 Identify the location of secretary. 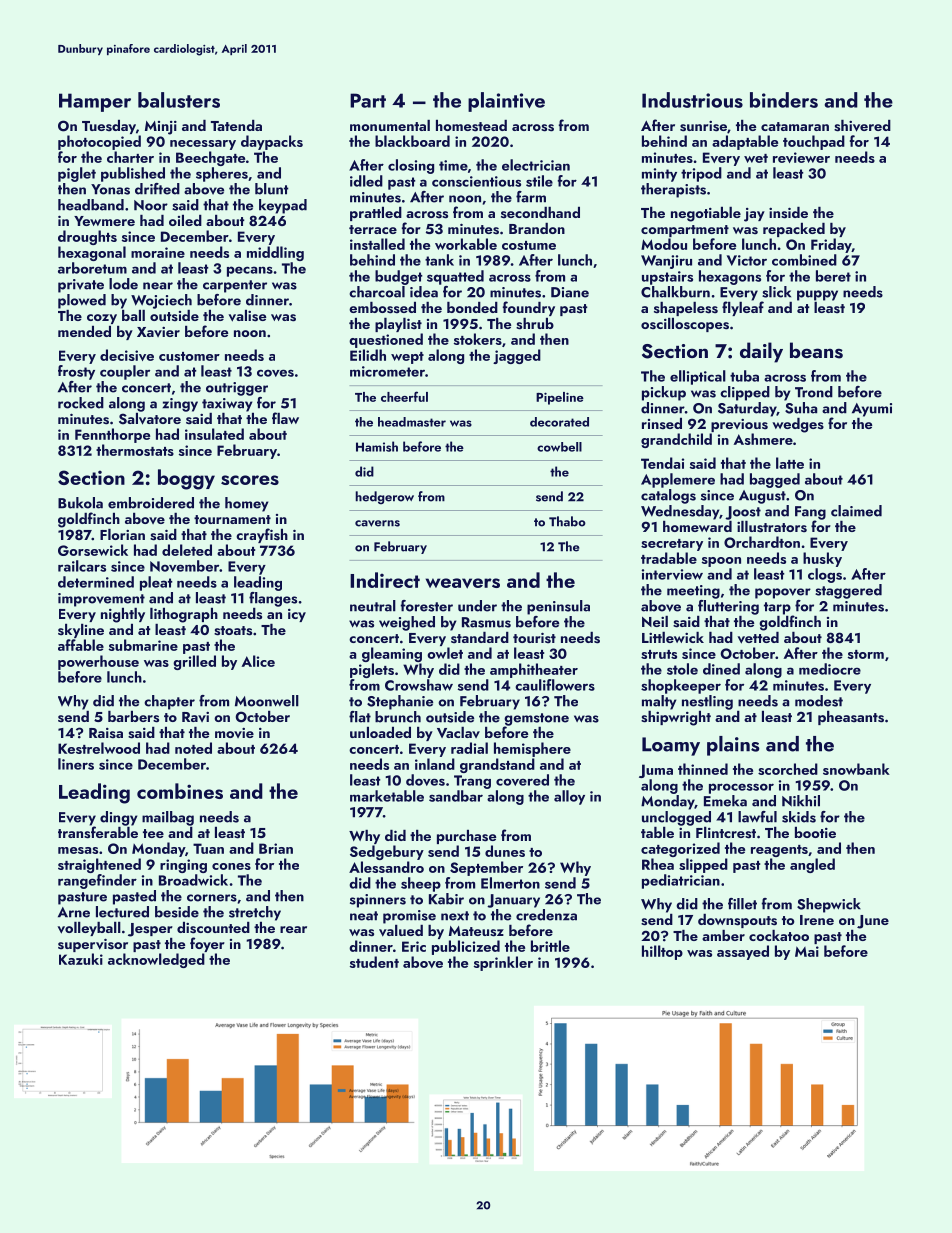
(672, 545).
